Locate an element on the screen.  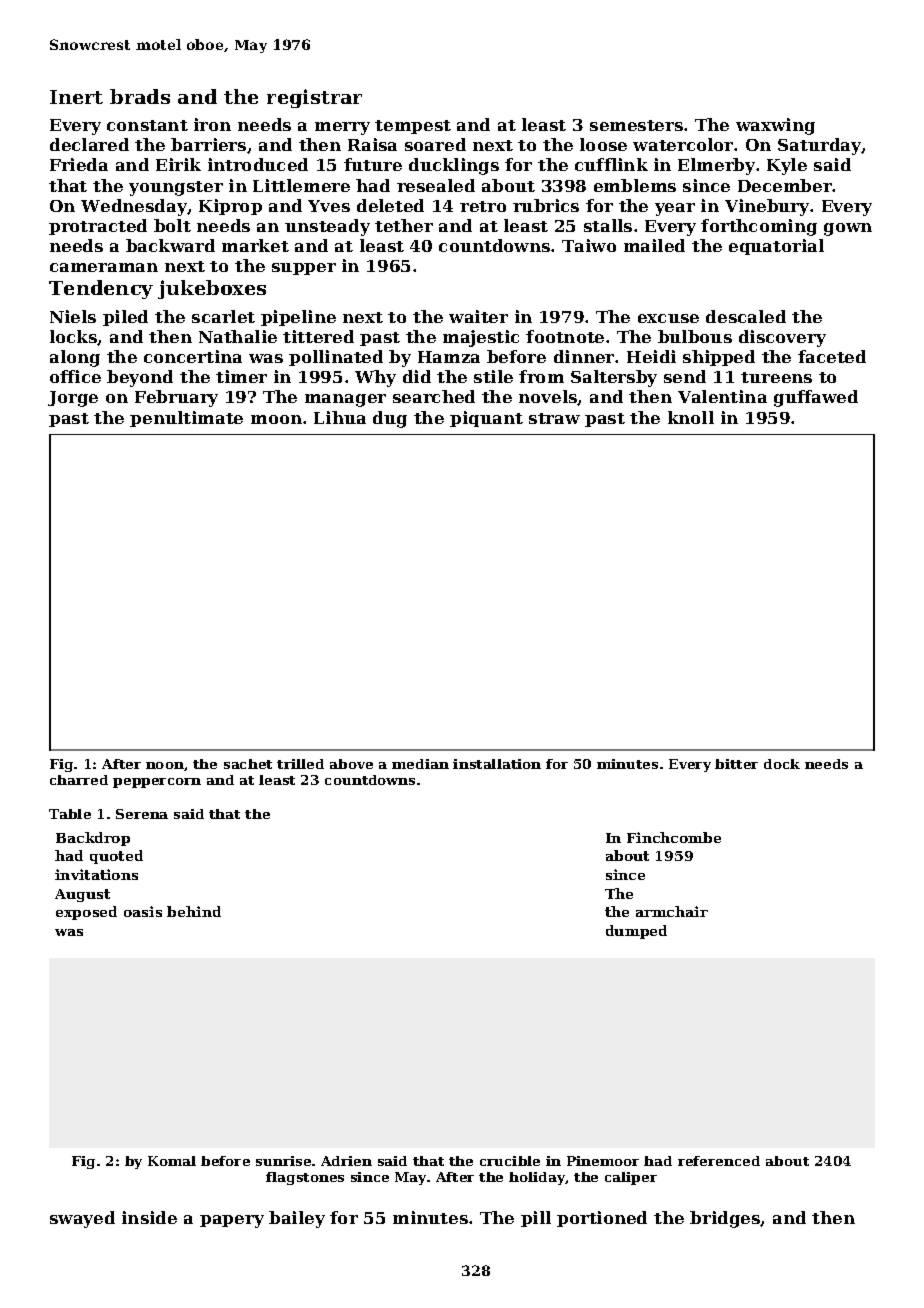
dumped is located at coordinates (636, 932).
